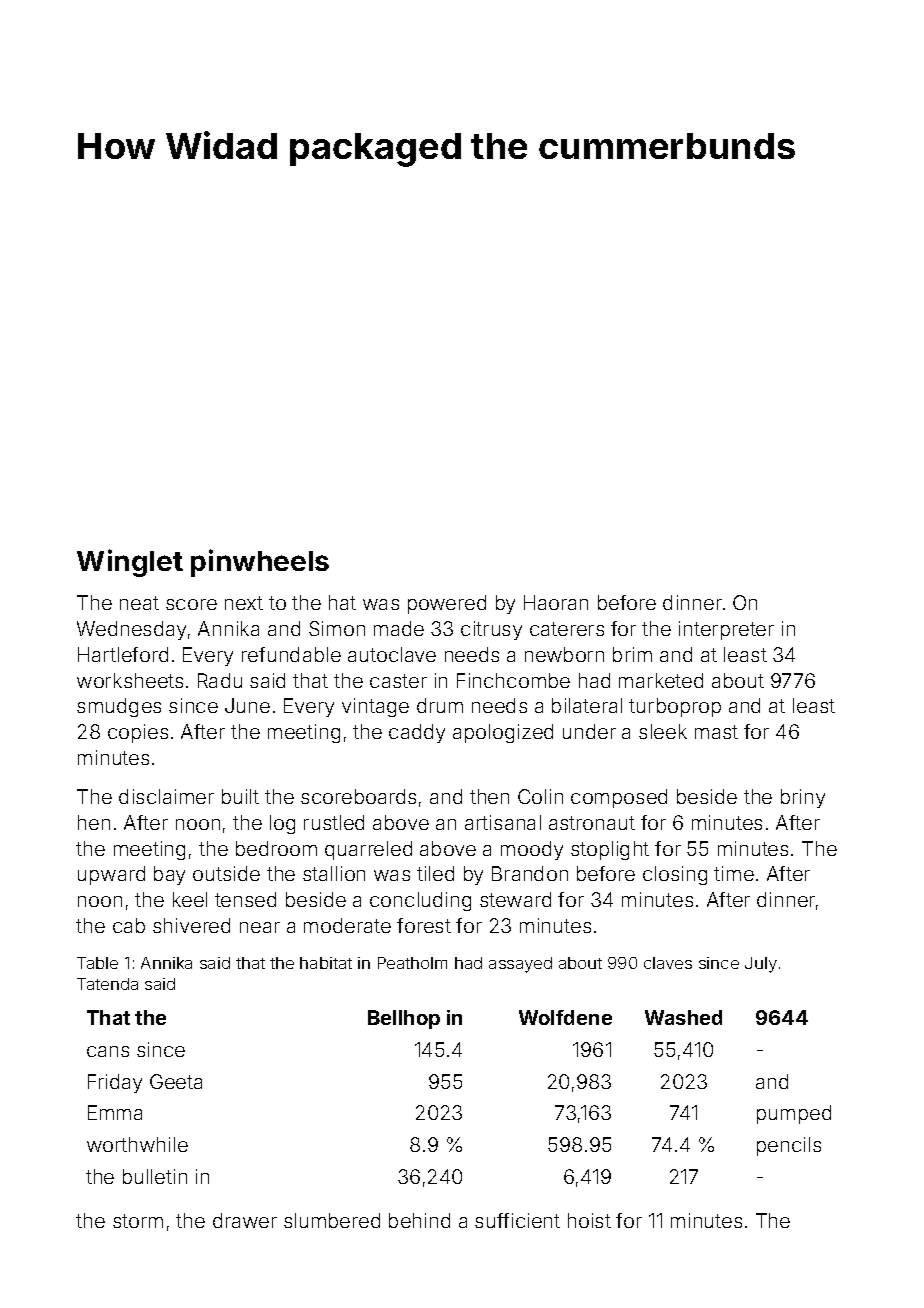 The width and height of the image is (924, 1308). What do you see at coordinates (166, 796) in the image?
I see `disclaimer` at bounding box center [166, 796].
